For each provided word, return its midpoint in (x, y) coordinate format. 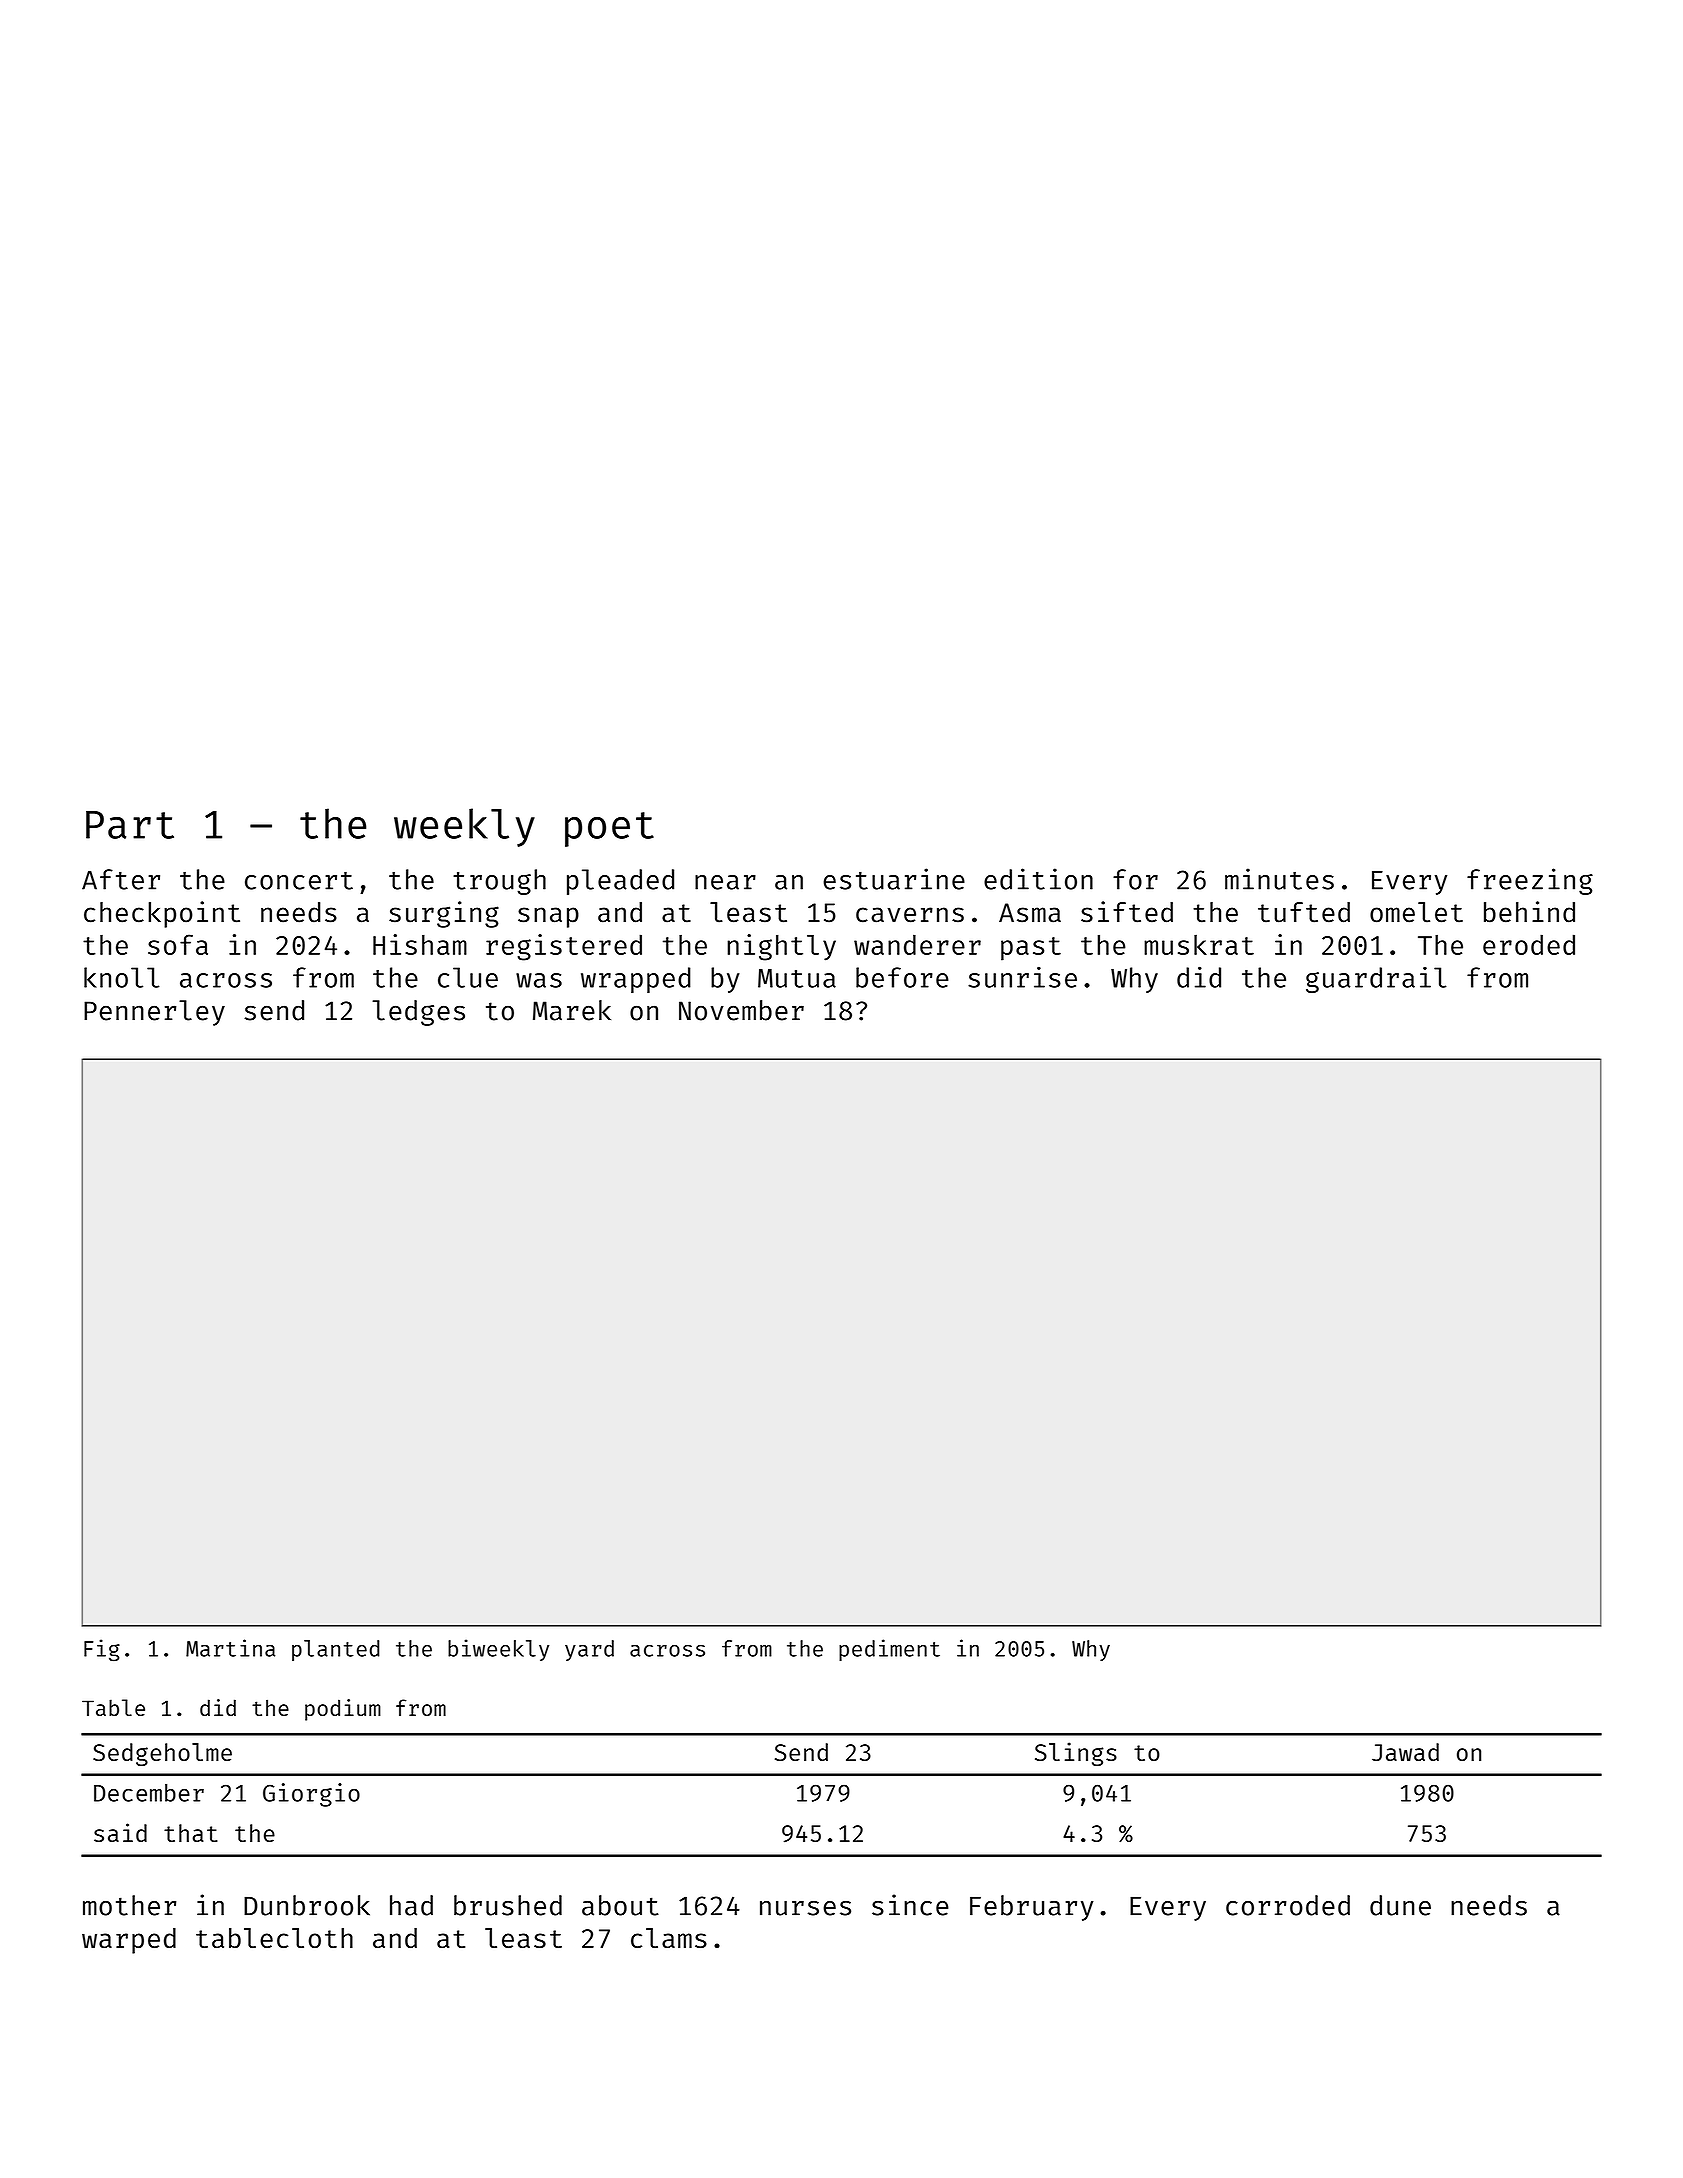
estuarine (894, 879)
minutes (1279, 879)
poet (609, 829)
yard (589, 1650)
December (149, 1793)
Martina (230, 1648)
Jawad (1405, 1752)
